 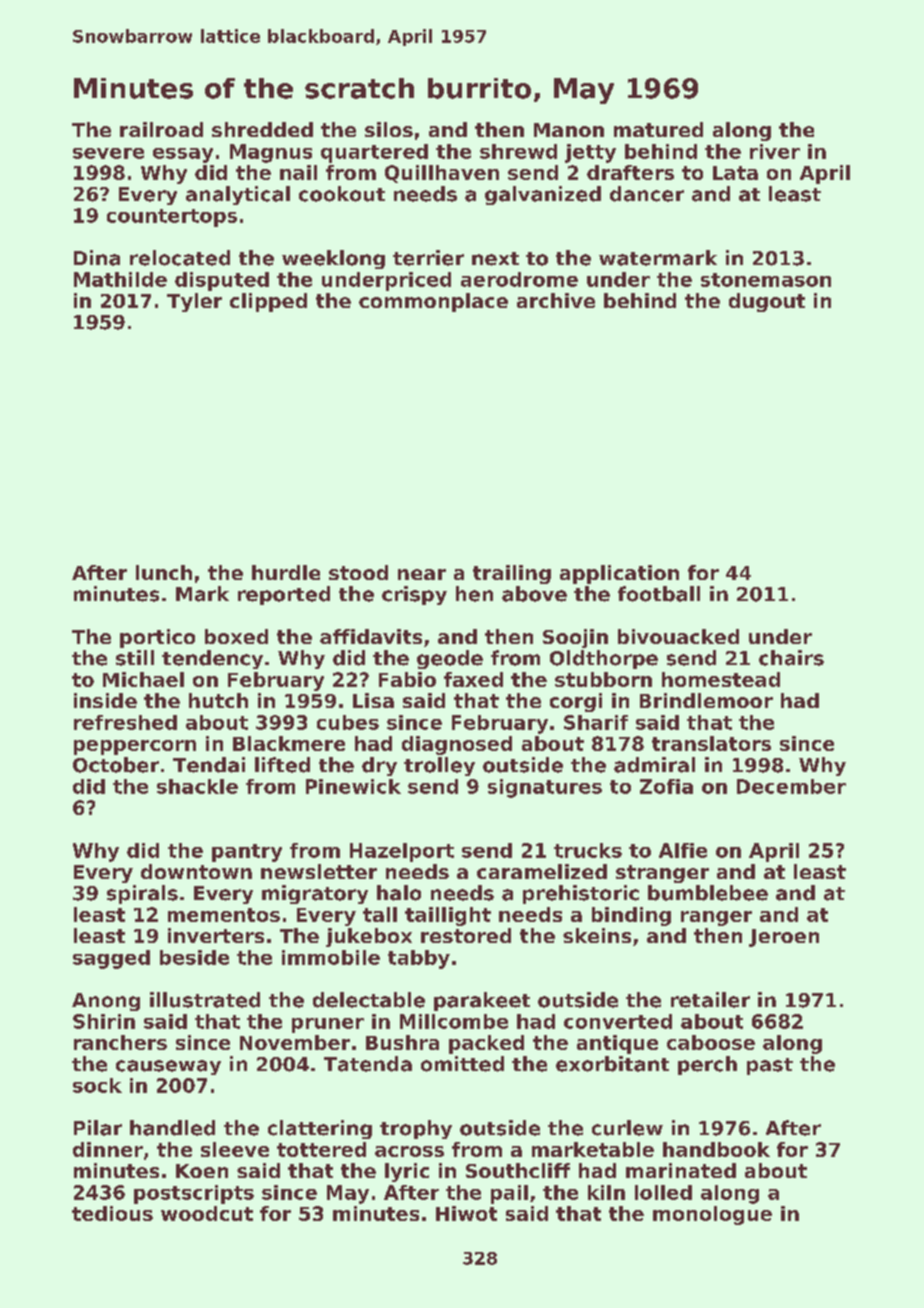 I want to click on lolled, so click(x=663, y=1192).
